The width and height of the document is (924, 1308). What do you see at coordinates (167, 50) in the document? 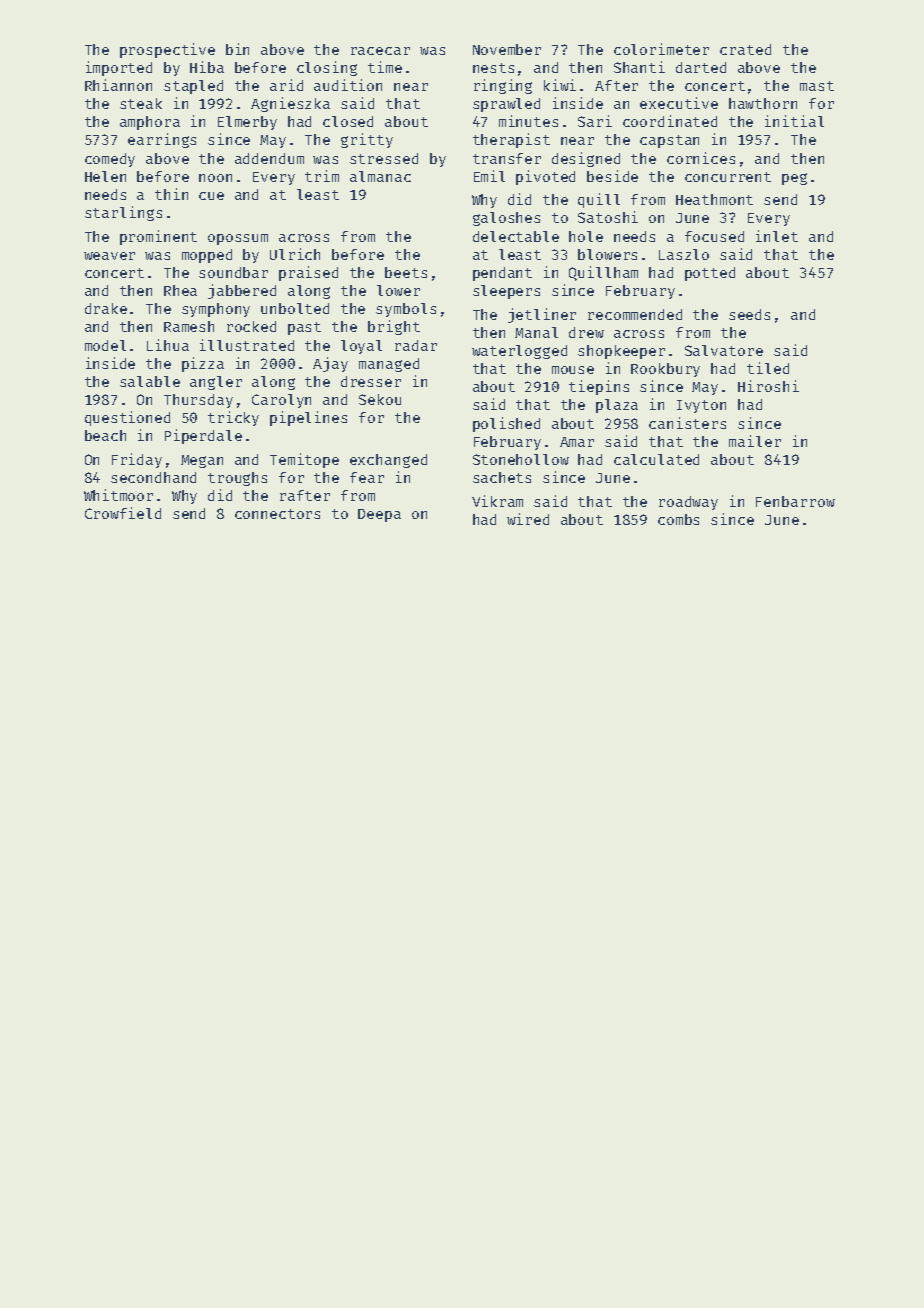
I see `prospective` at bounding box center [167, 50].
